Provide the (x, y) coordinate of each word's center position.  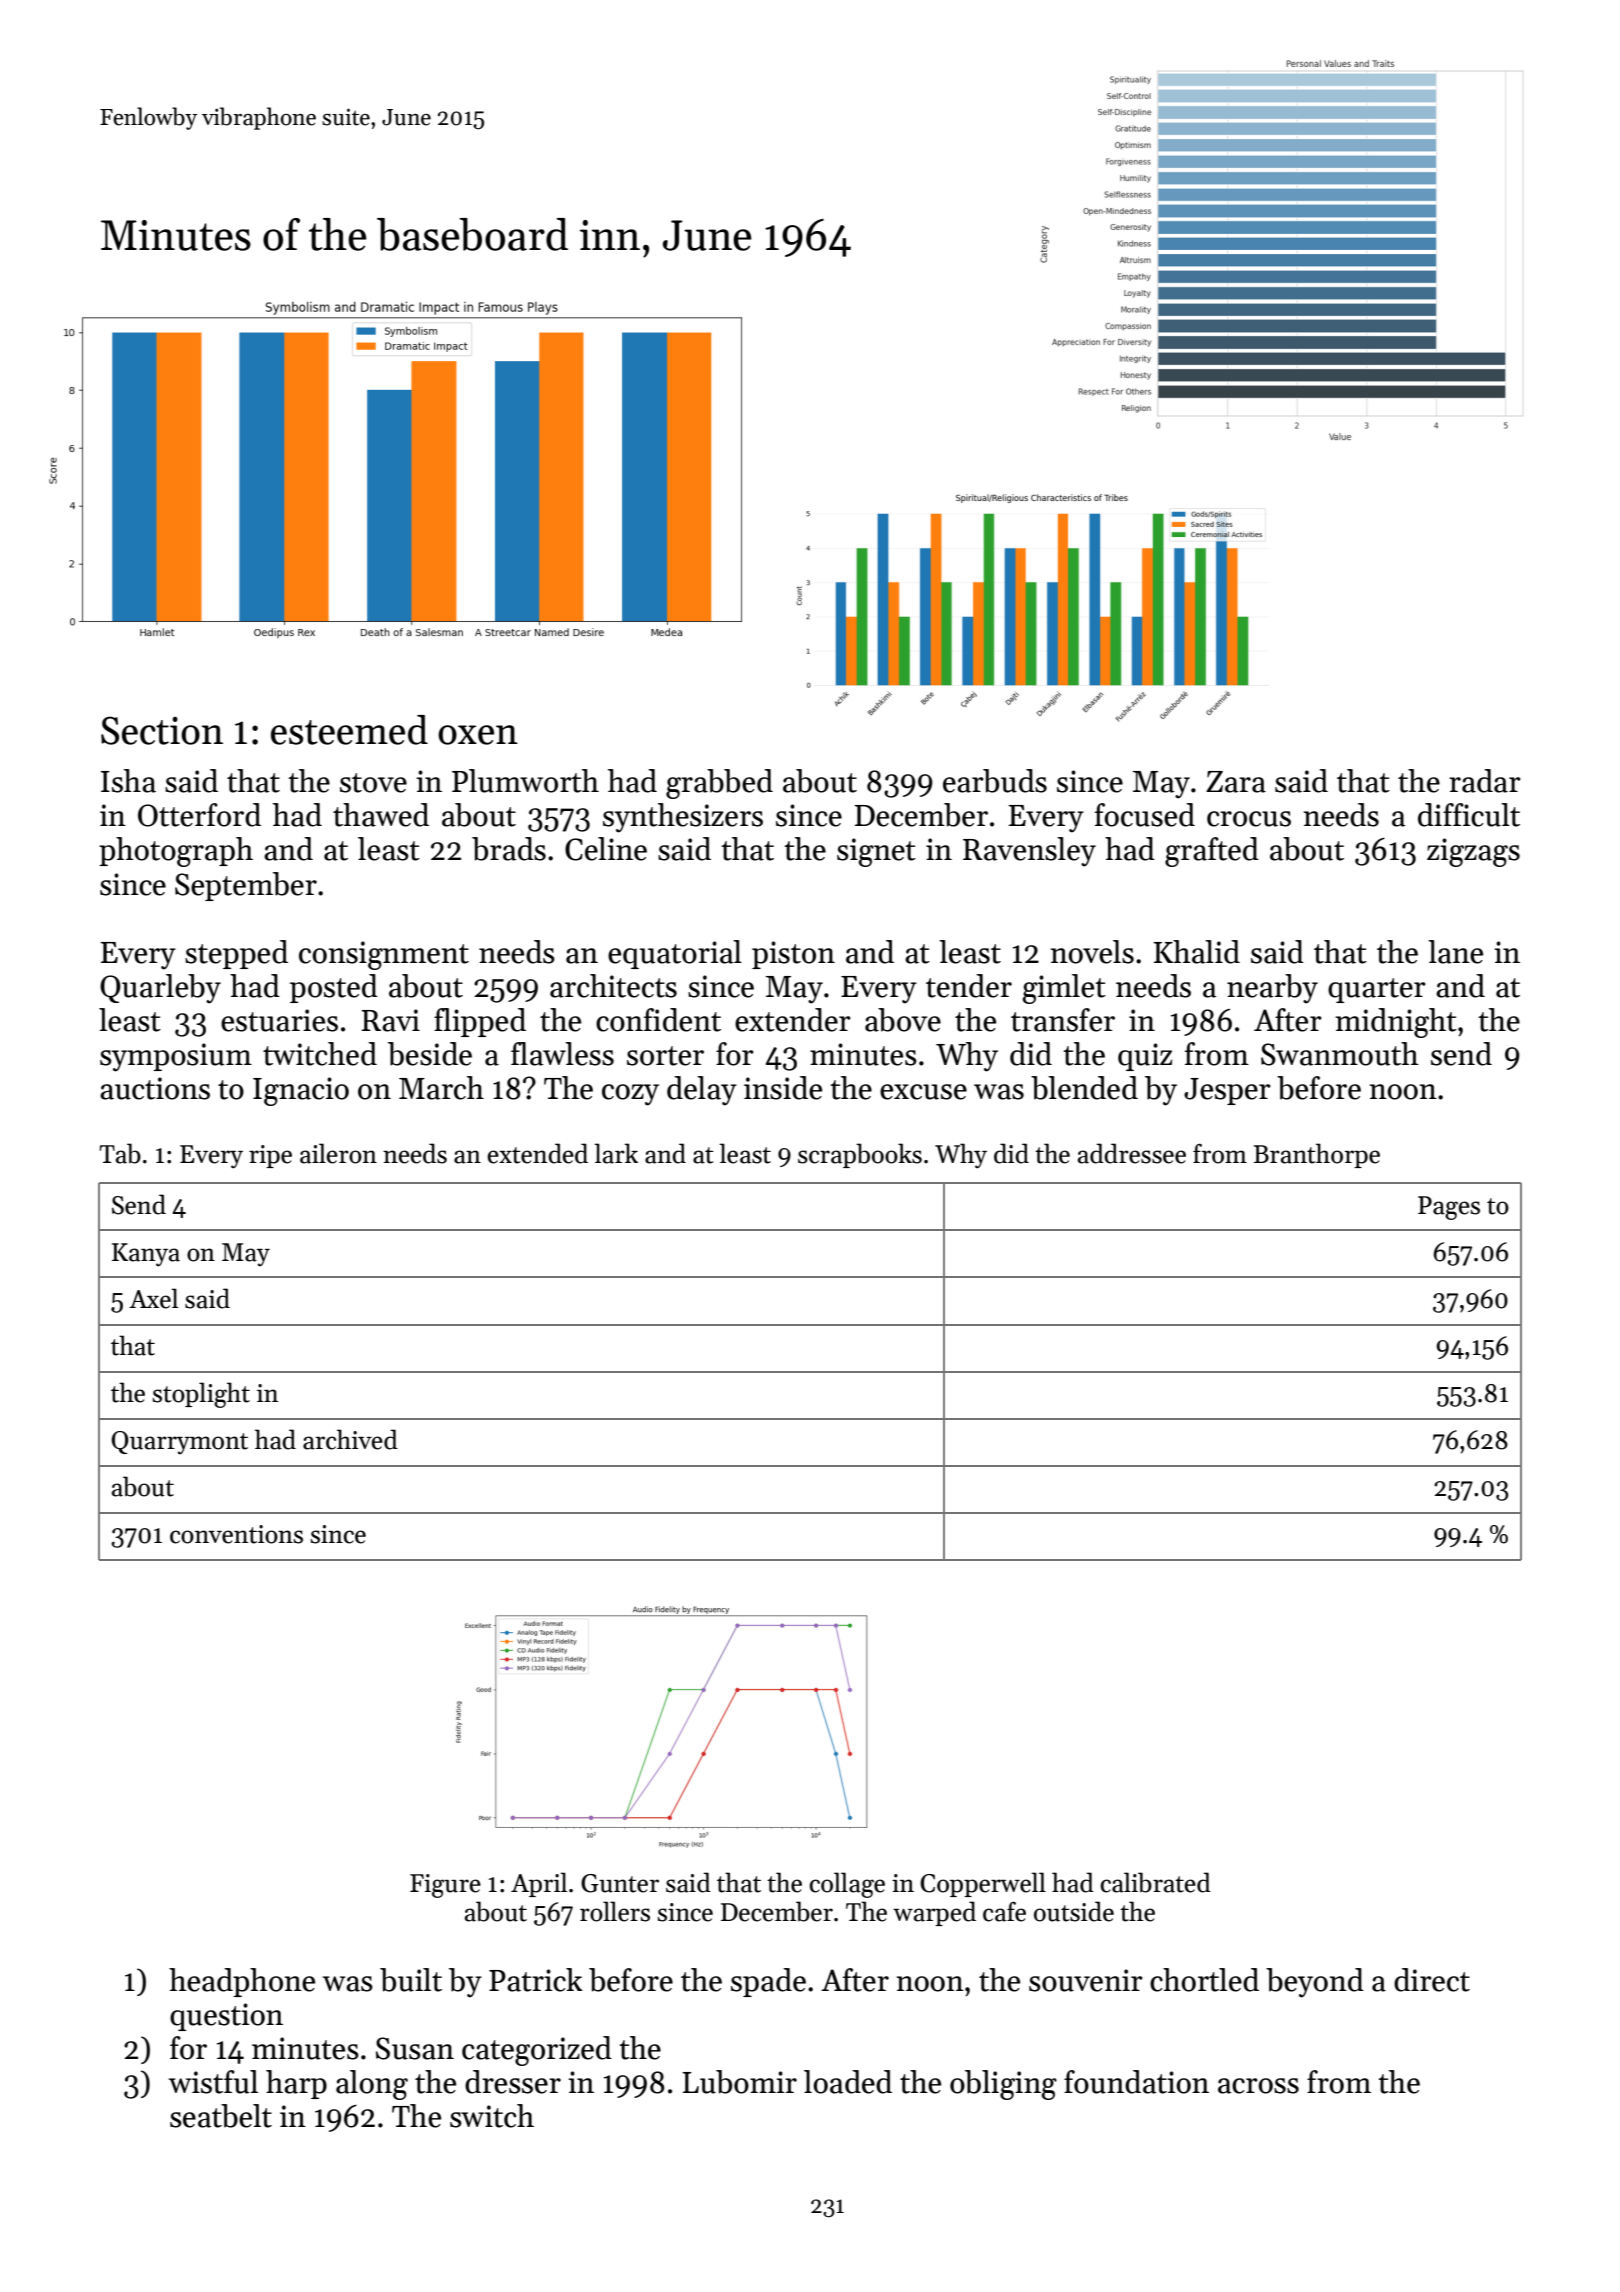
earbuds (995, 781)
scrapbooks (860, 1155)
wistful (213, 2082)
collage (847, 1885)
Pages (1449, 1208)
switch (492, 2116)
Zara (1236, 782)
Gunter (620, 1883)
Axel (153, 1298)
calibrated (1156, 1882)
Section (162, 730)
